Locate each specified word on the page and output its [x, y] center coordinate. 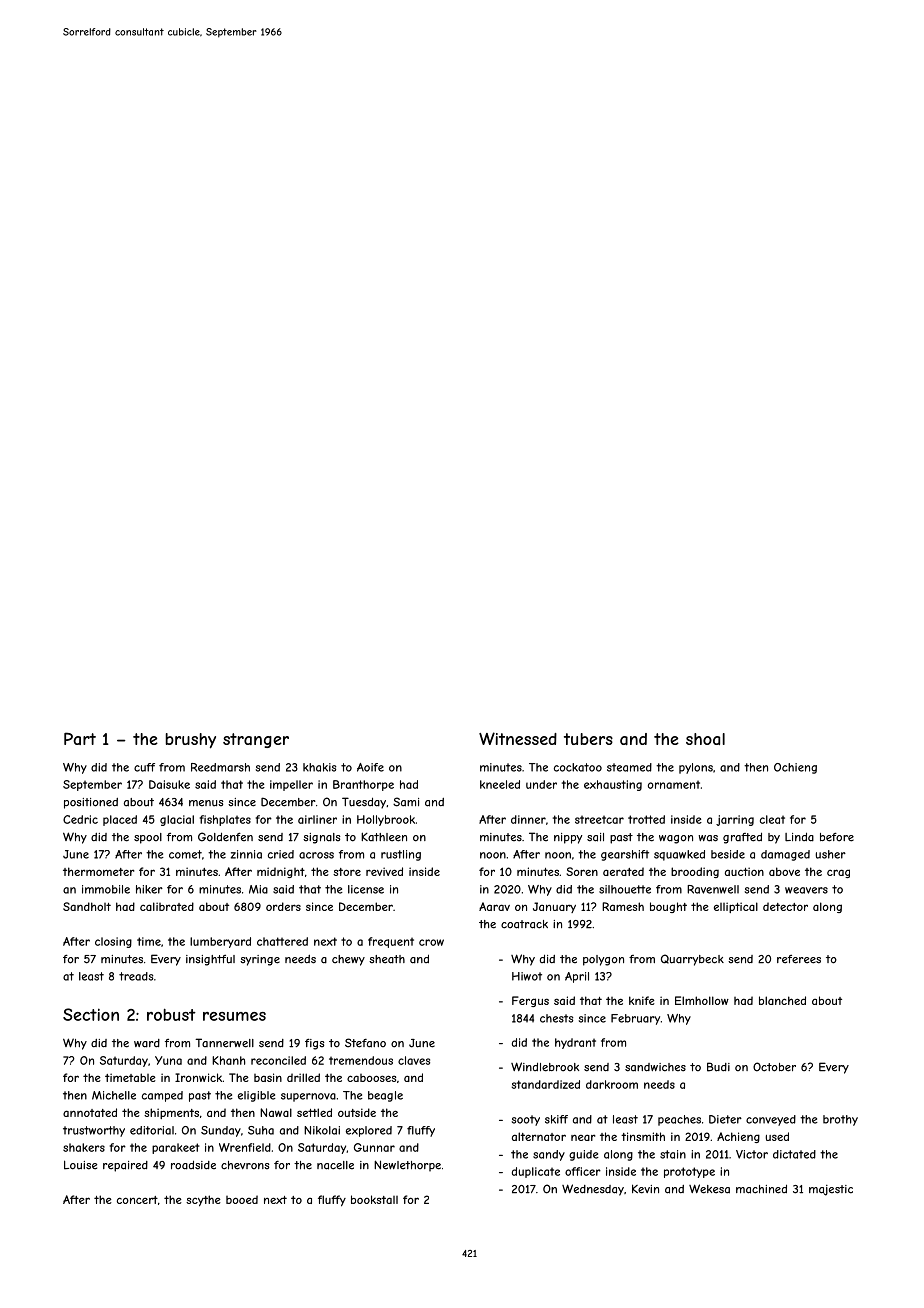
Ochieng [795, 768]
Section [91, 1014]
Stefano [365, 1043]
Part [80, 738]
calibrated [167, 906]
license [366, 889]
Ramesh [623, 906]
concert [137, 1200]
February [635, 1019]
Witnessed [518, 738]
